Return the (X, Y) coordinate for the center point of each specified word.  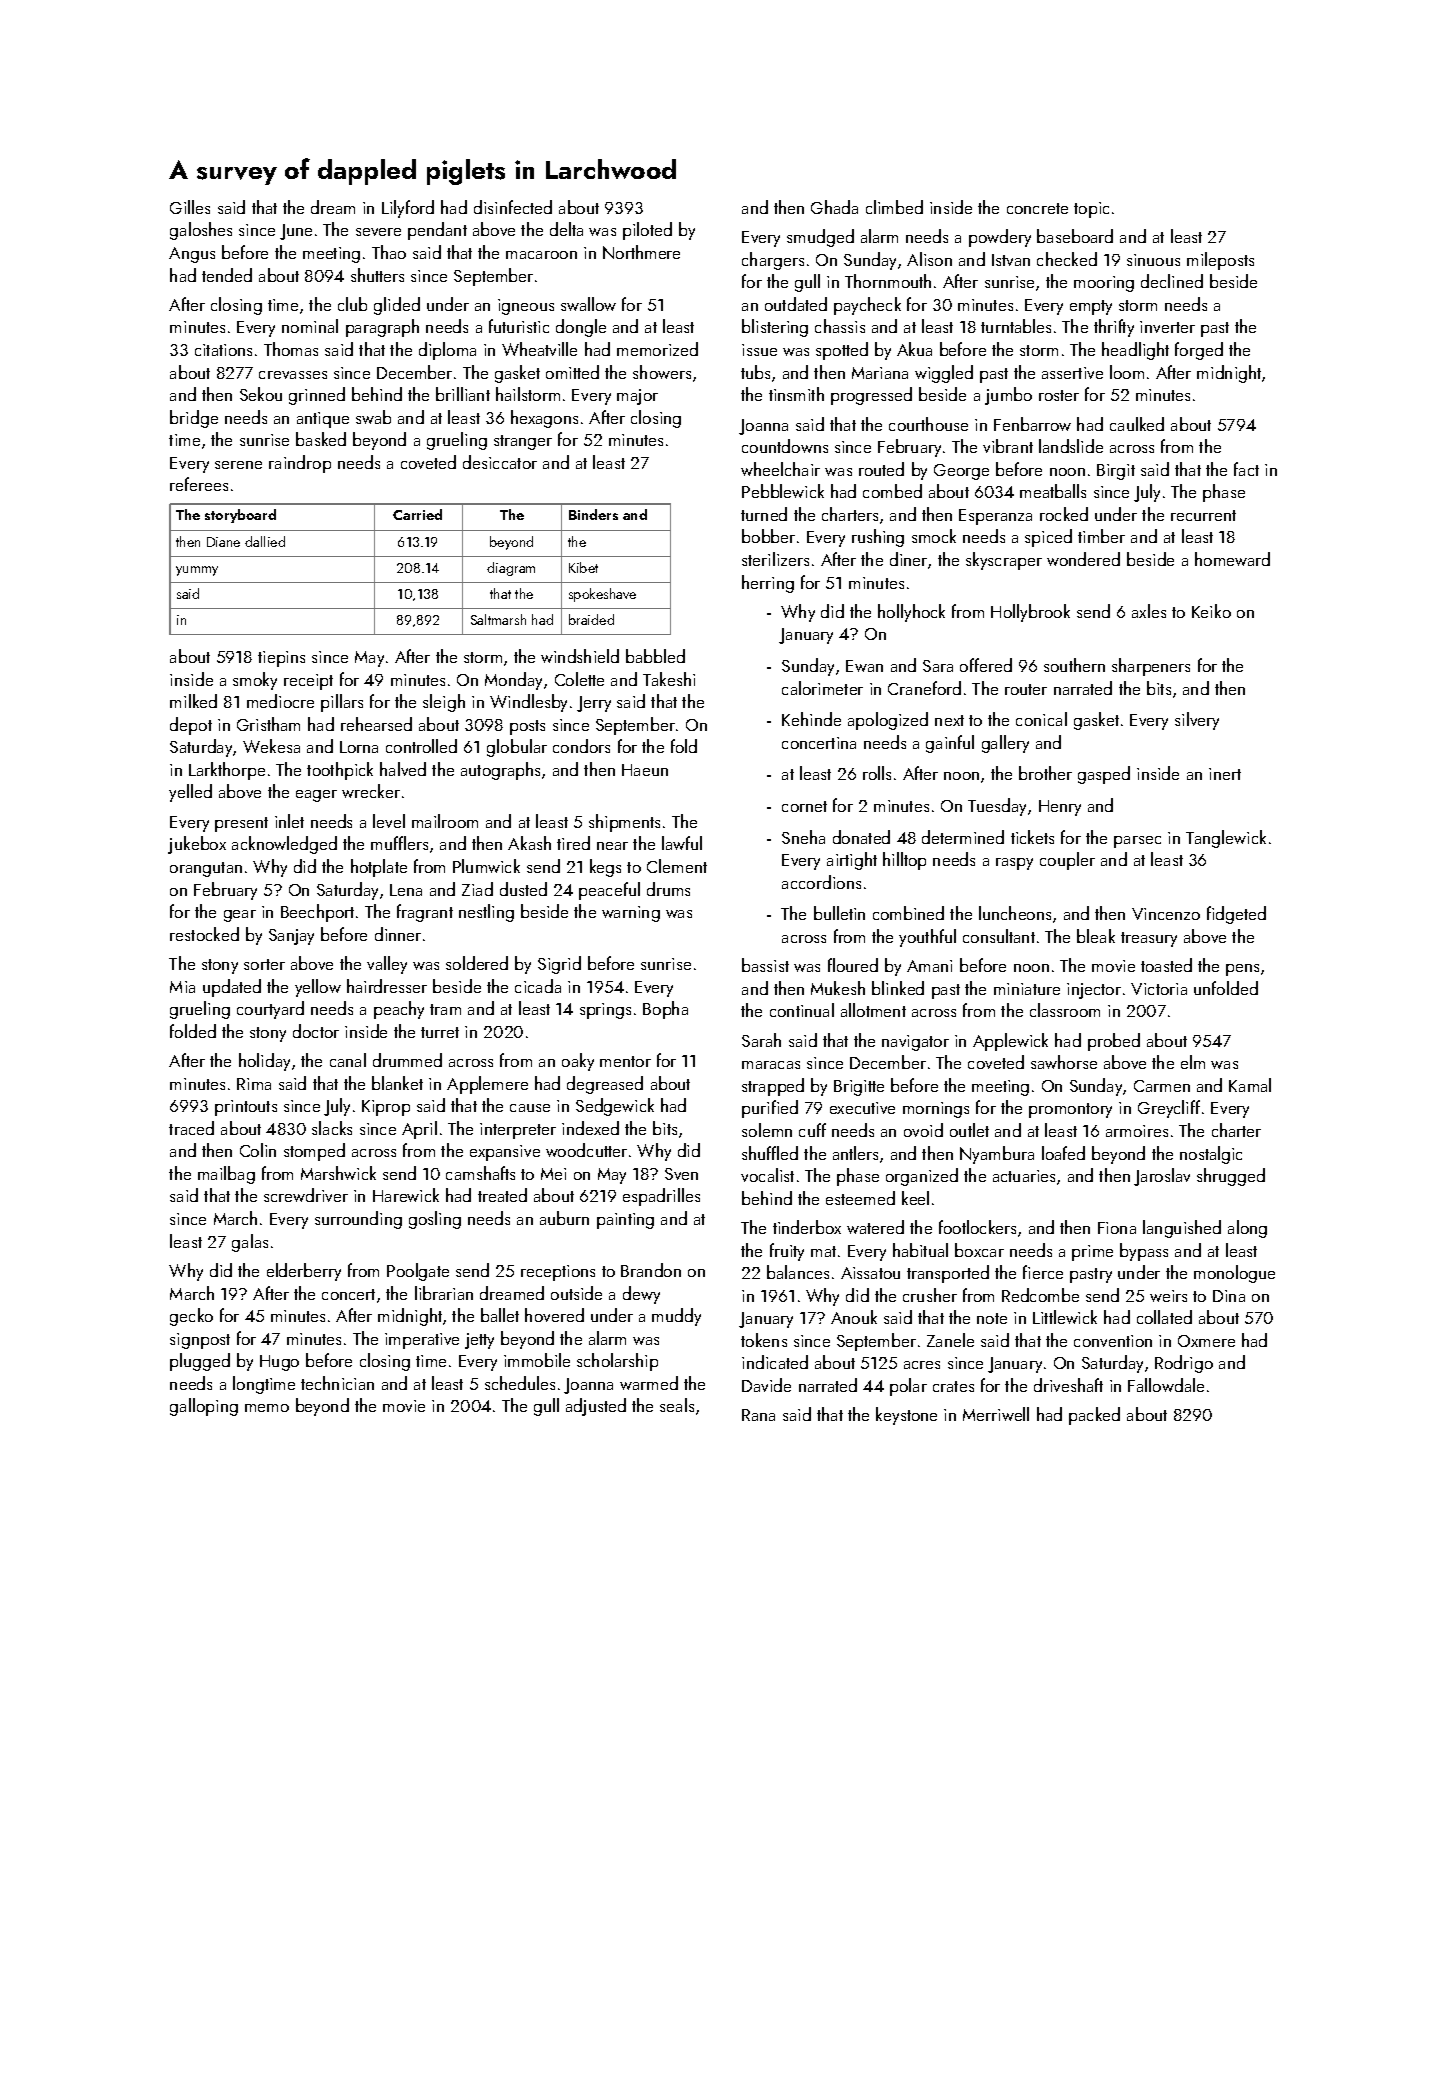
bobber (768, 536)
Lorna (359, 747)
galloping (204, 1407)
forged (1199, 351)
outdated (796, 304)
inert (1225, 774)
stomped (314, 1152)
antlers (855, 1153)
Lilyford (408, 209)
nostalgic (1211, 1155)
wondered (1083, 559)
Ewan (864, 666)
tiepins (281, 659)
